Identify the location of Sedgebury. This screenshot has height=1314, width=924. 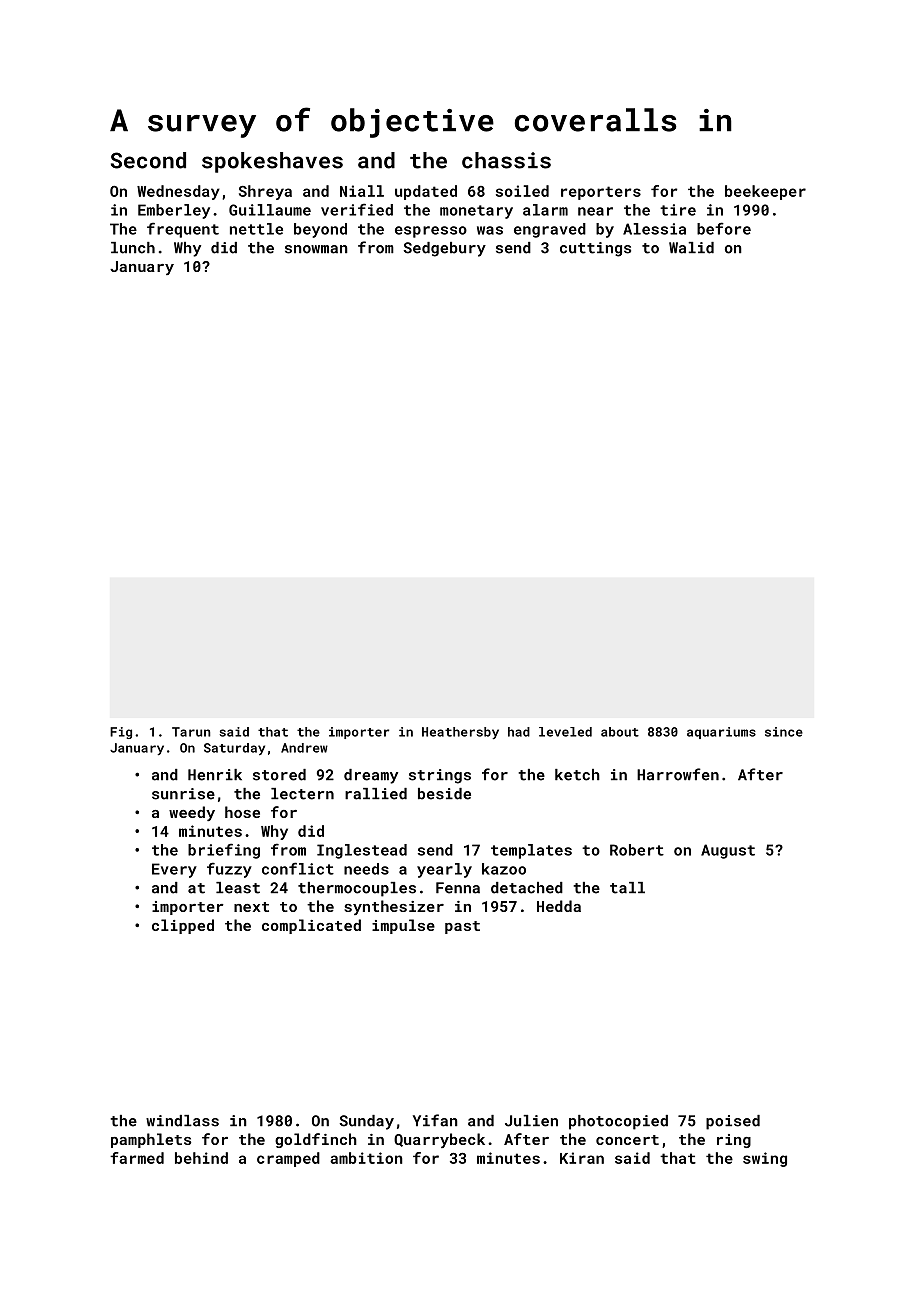
(444, 249).
